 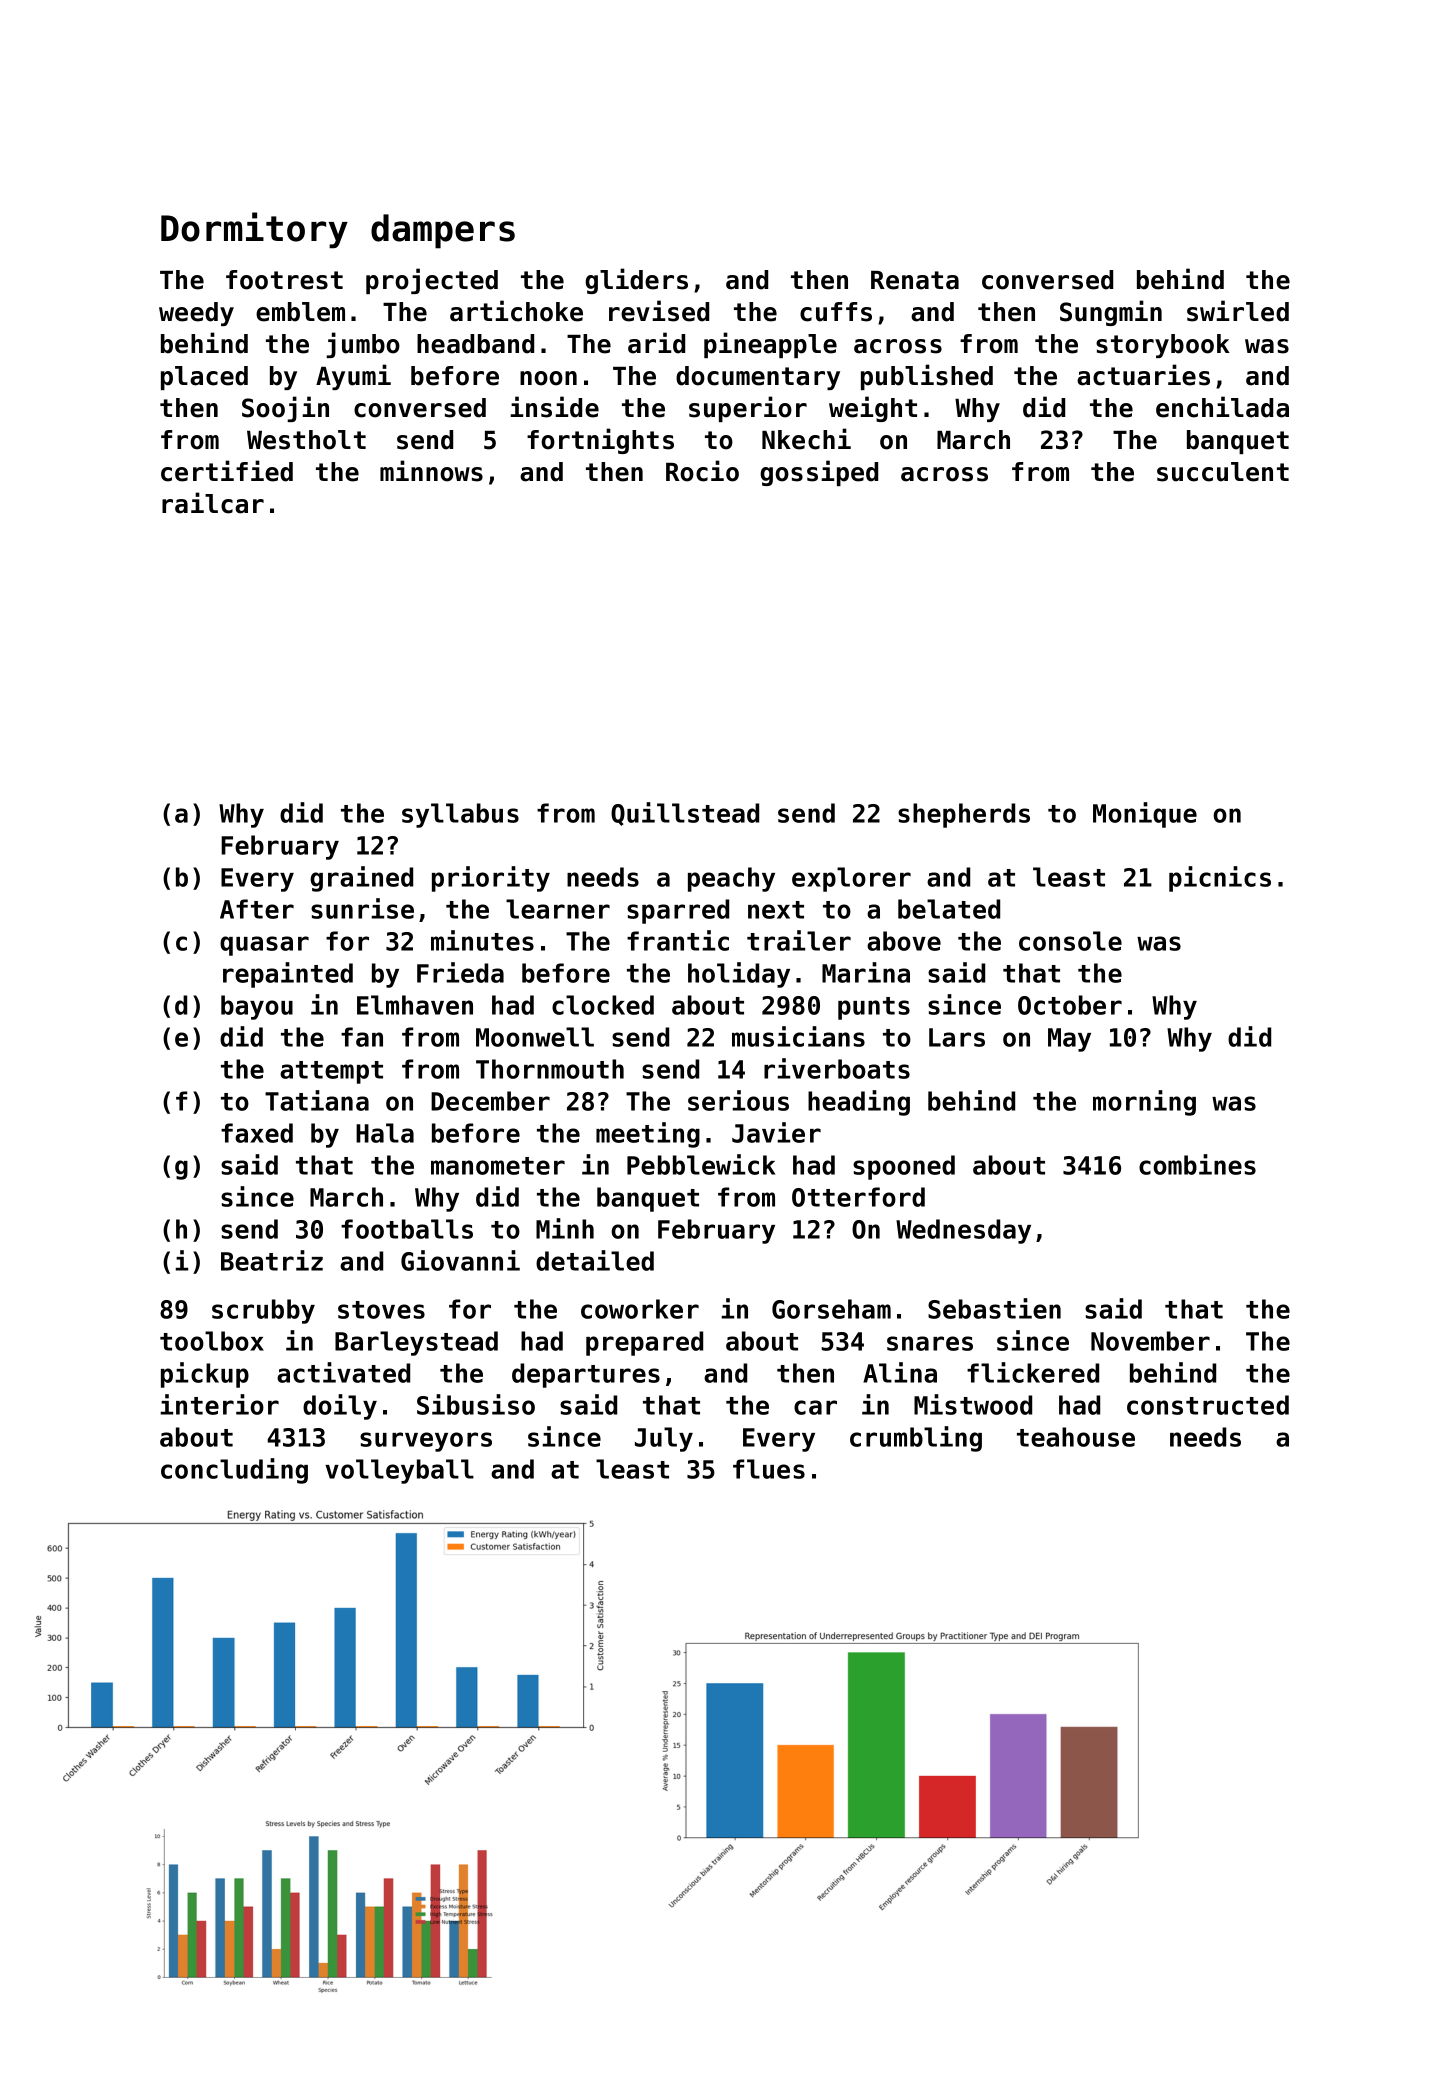 I want to click on crumbling, so click(x=916, y=1439).
